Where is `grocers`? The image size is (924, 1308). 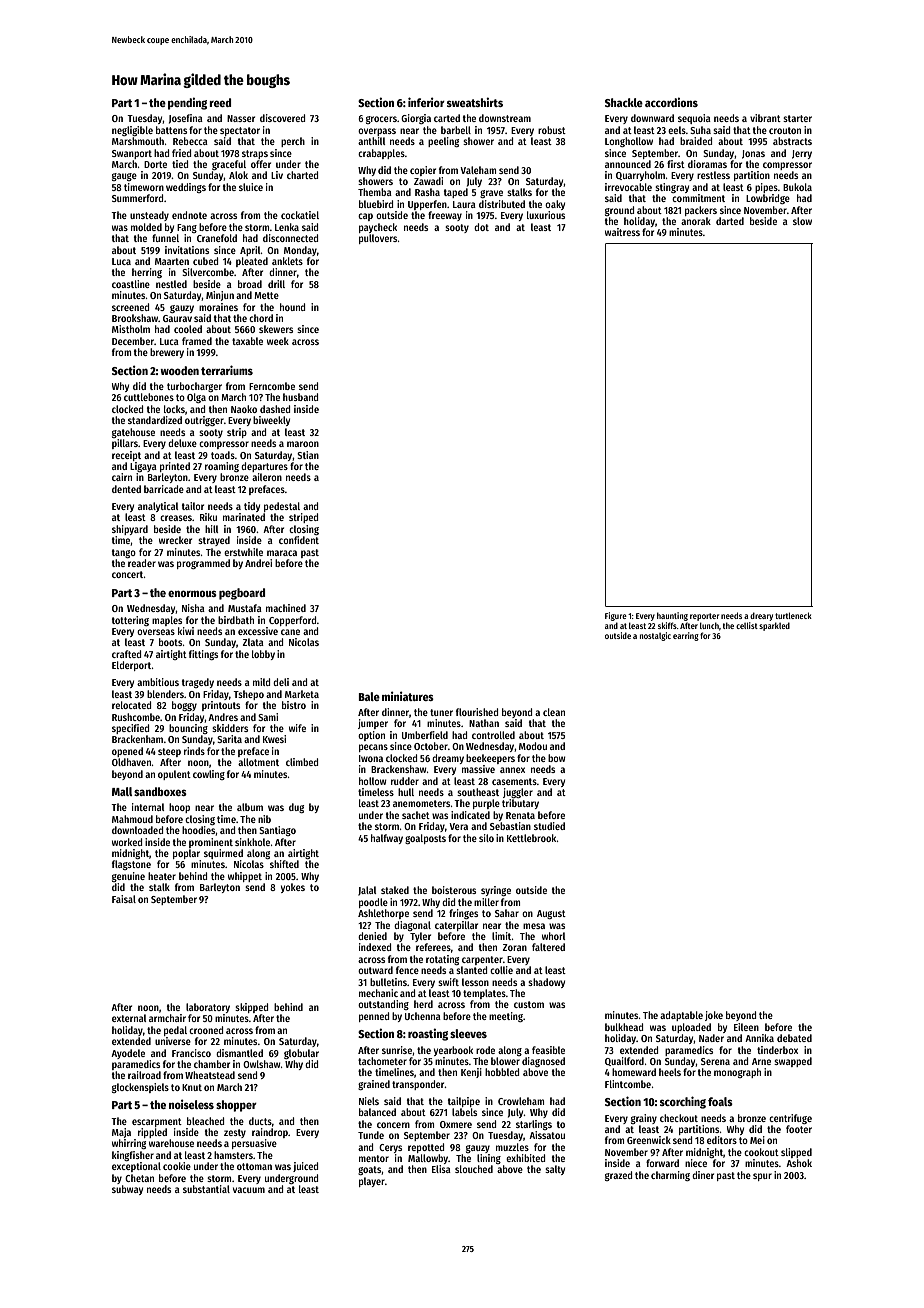
grocers is located at coordinates (381, 120).
